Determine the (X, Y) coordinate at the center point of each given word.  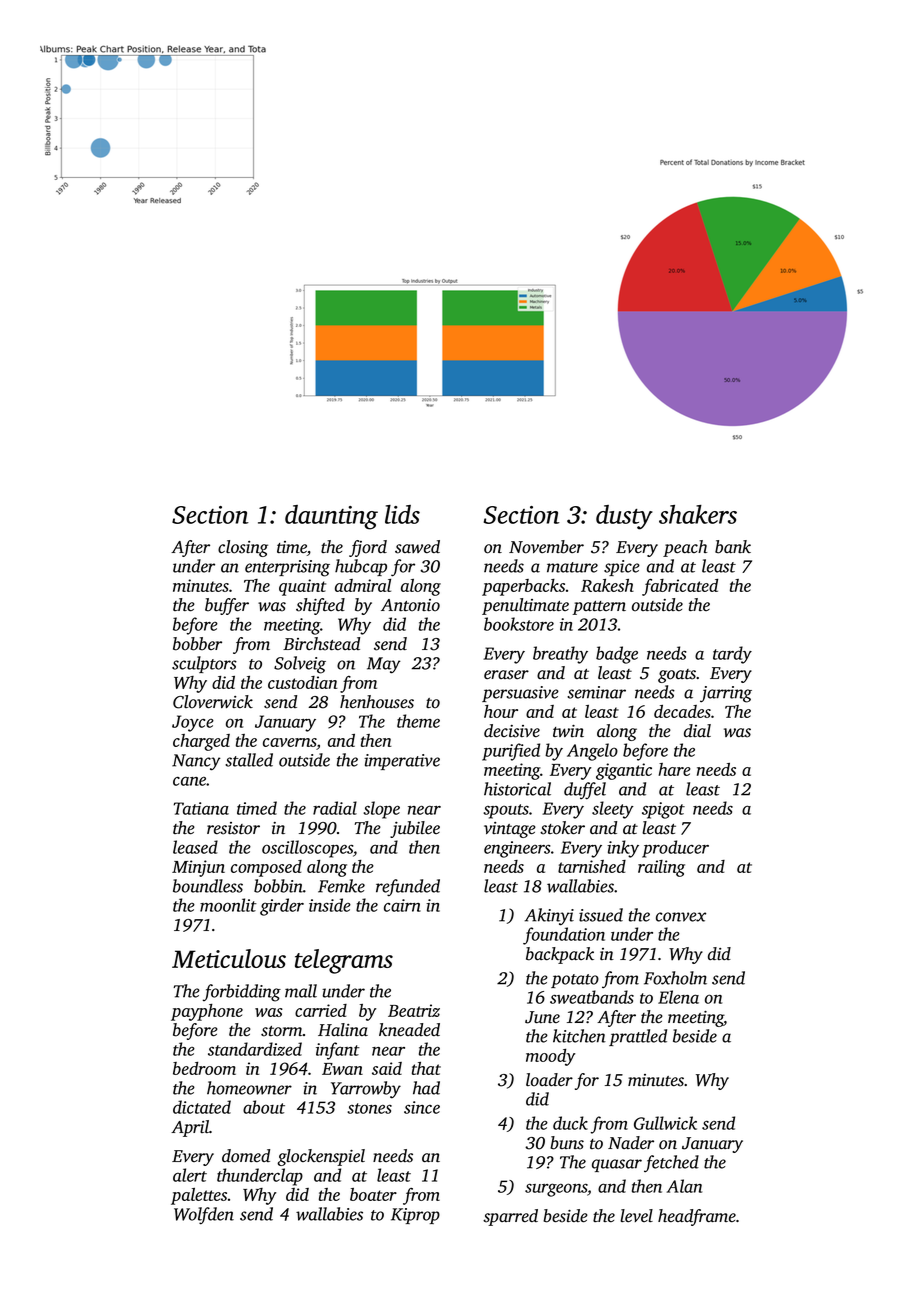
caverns (290, 744)
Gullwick (665, 1123)
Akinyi (549, 917)
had (426, 1088)
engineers (517, 849)
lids (402, 514)
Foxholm (675, 978)
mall (301, 991)
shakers (698, 514)
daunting (331, 517)
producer (675, 849)
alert (190, 1175)
